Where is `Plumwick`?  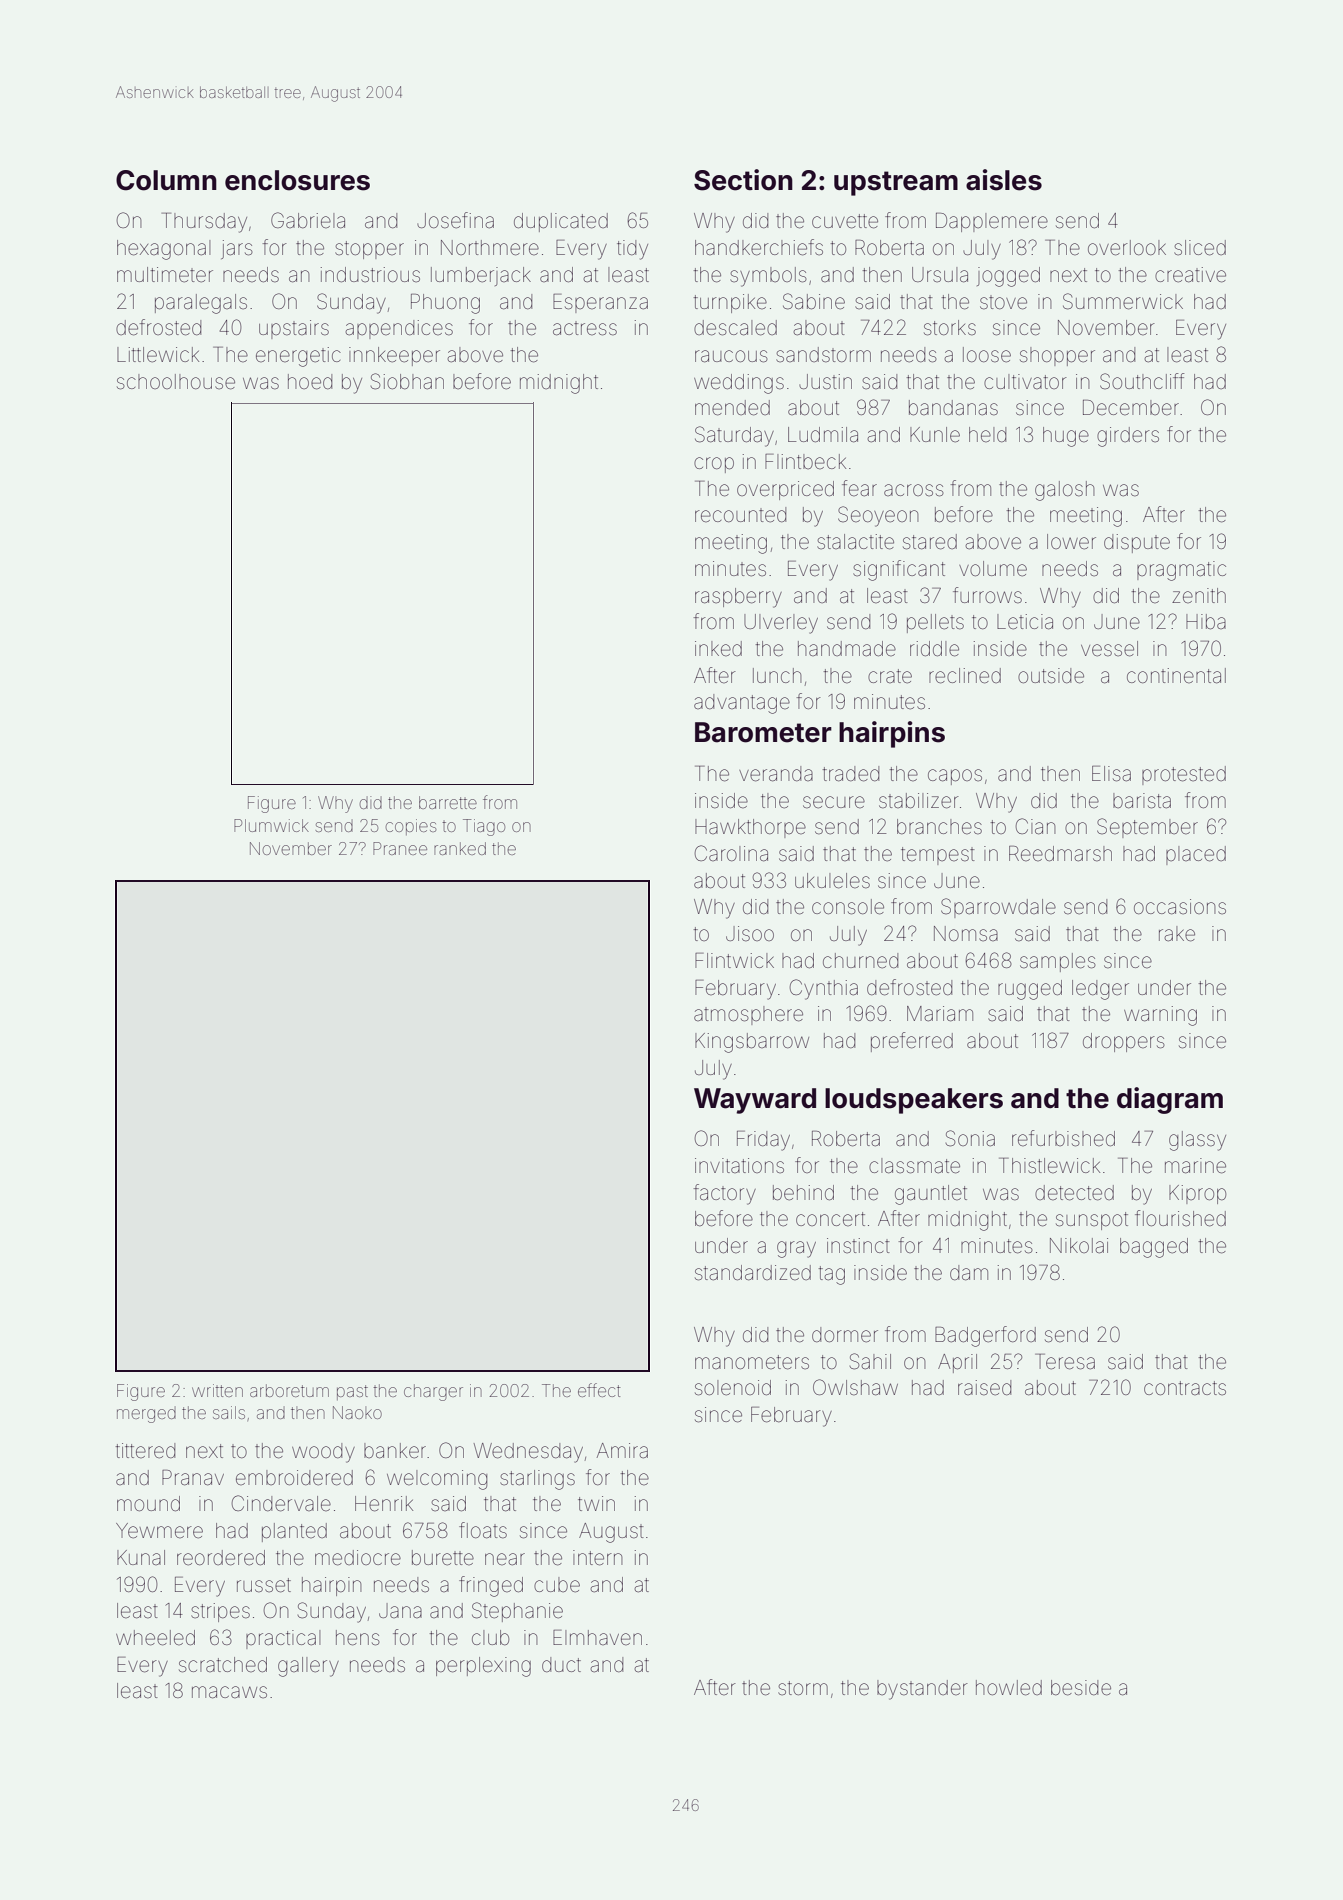 Plumwick is located at coordinates (271, 825).
